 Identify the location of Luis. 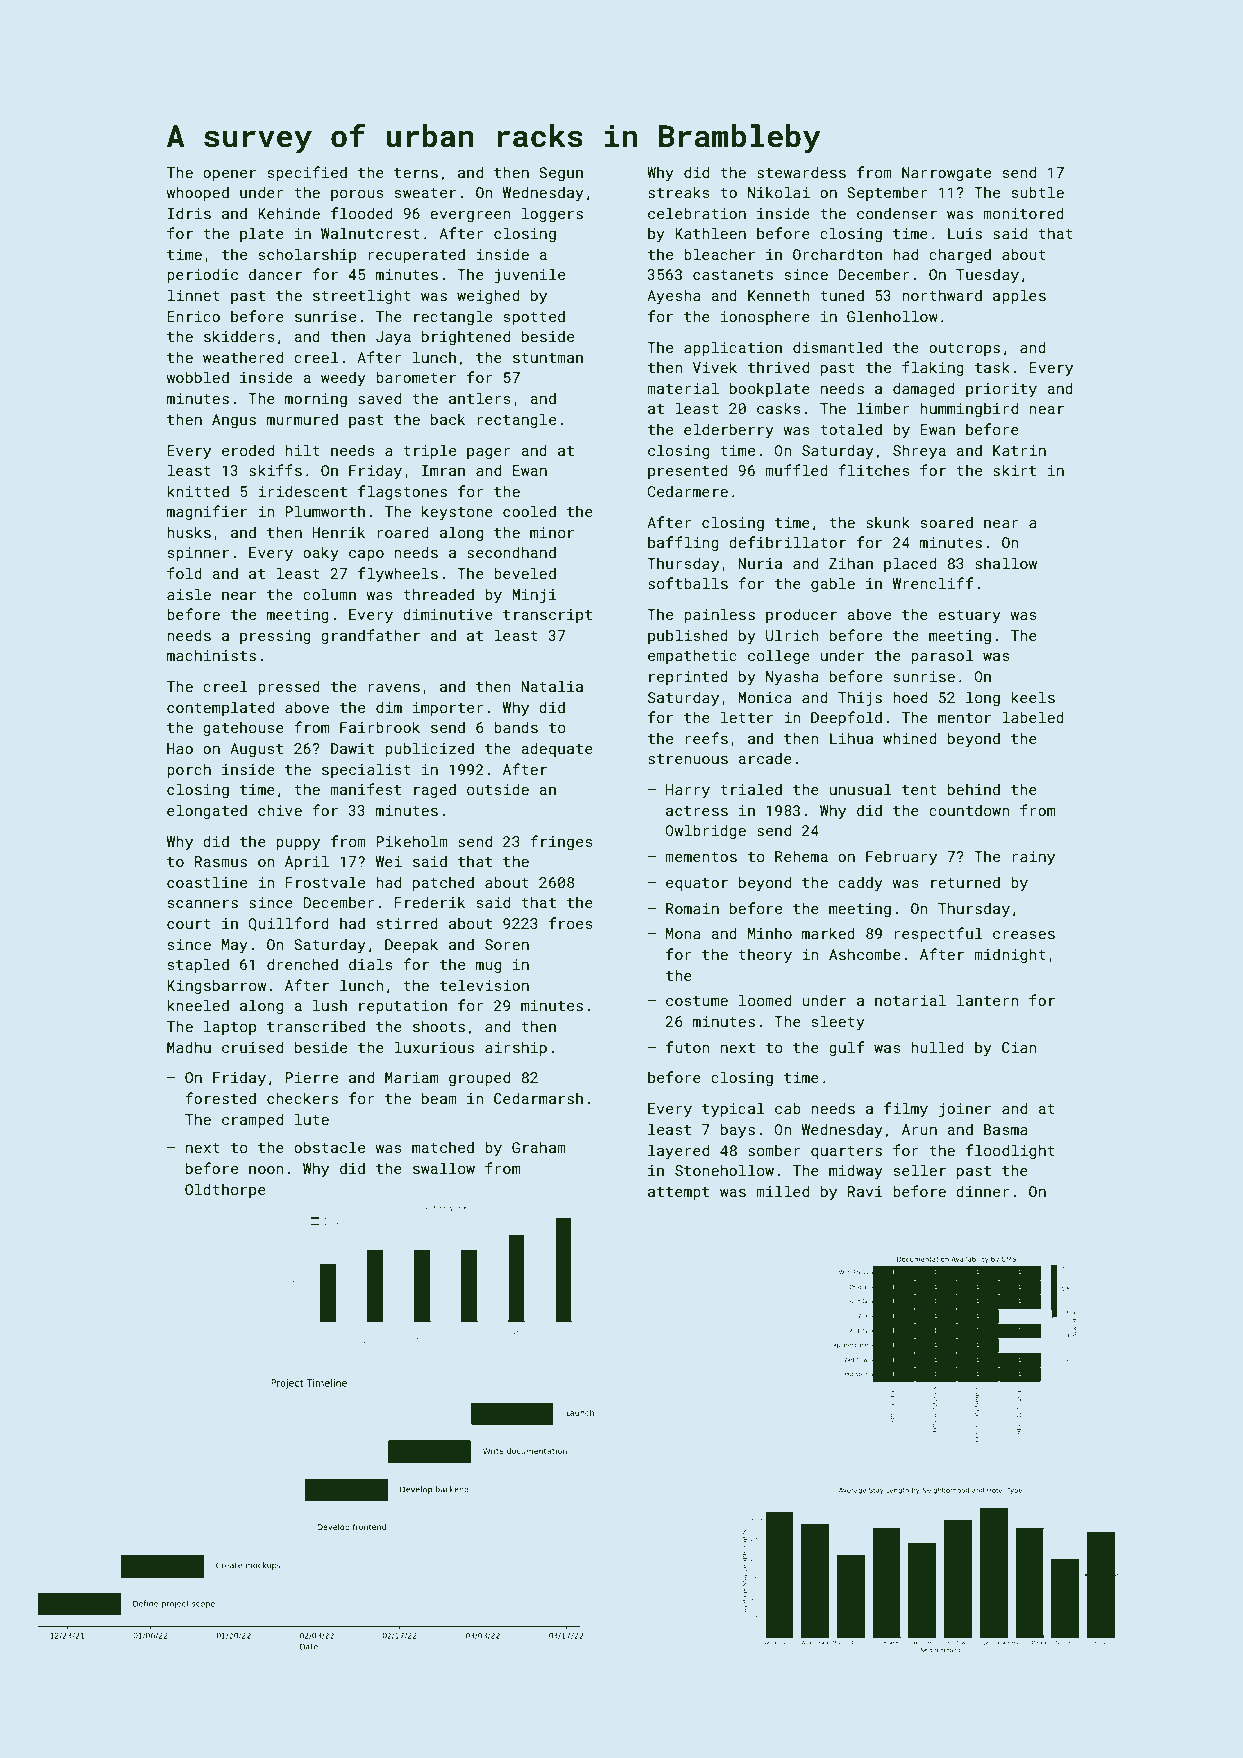
(965, 233).
